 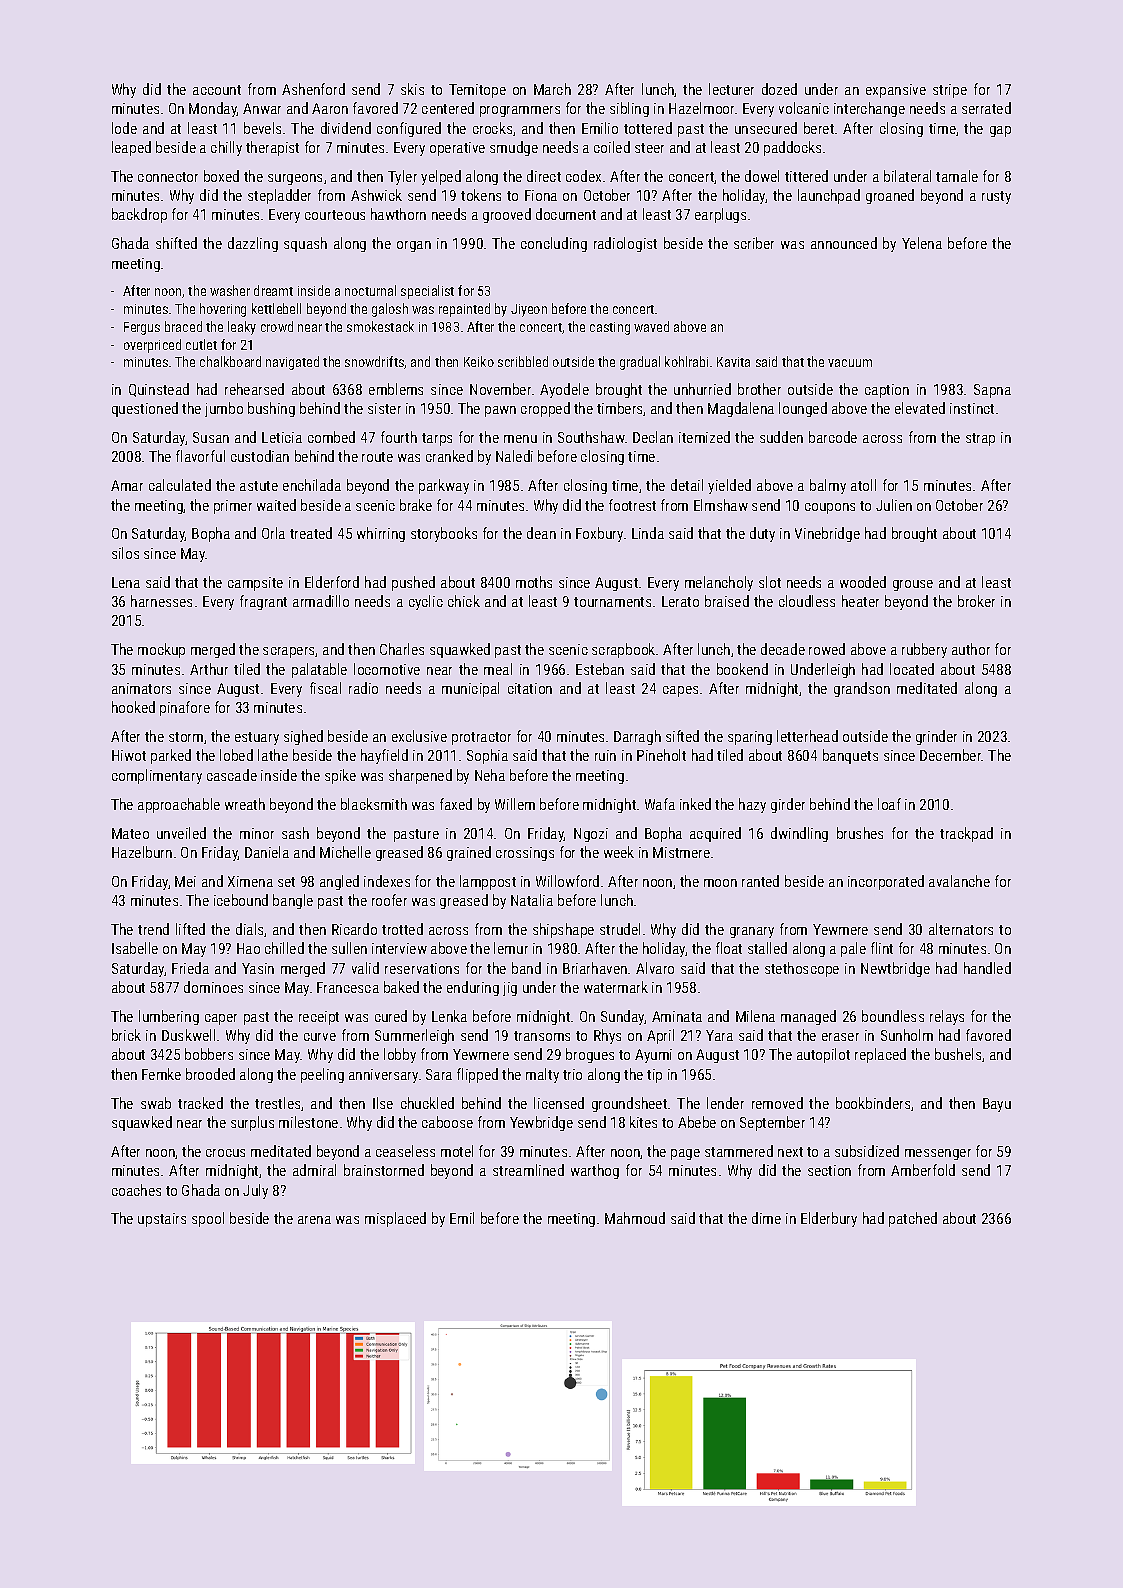 I want to click on Mateo, so click(x=130, y=833).
